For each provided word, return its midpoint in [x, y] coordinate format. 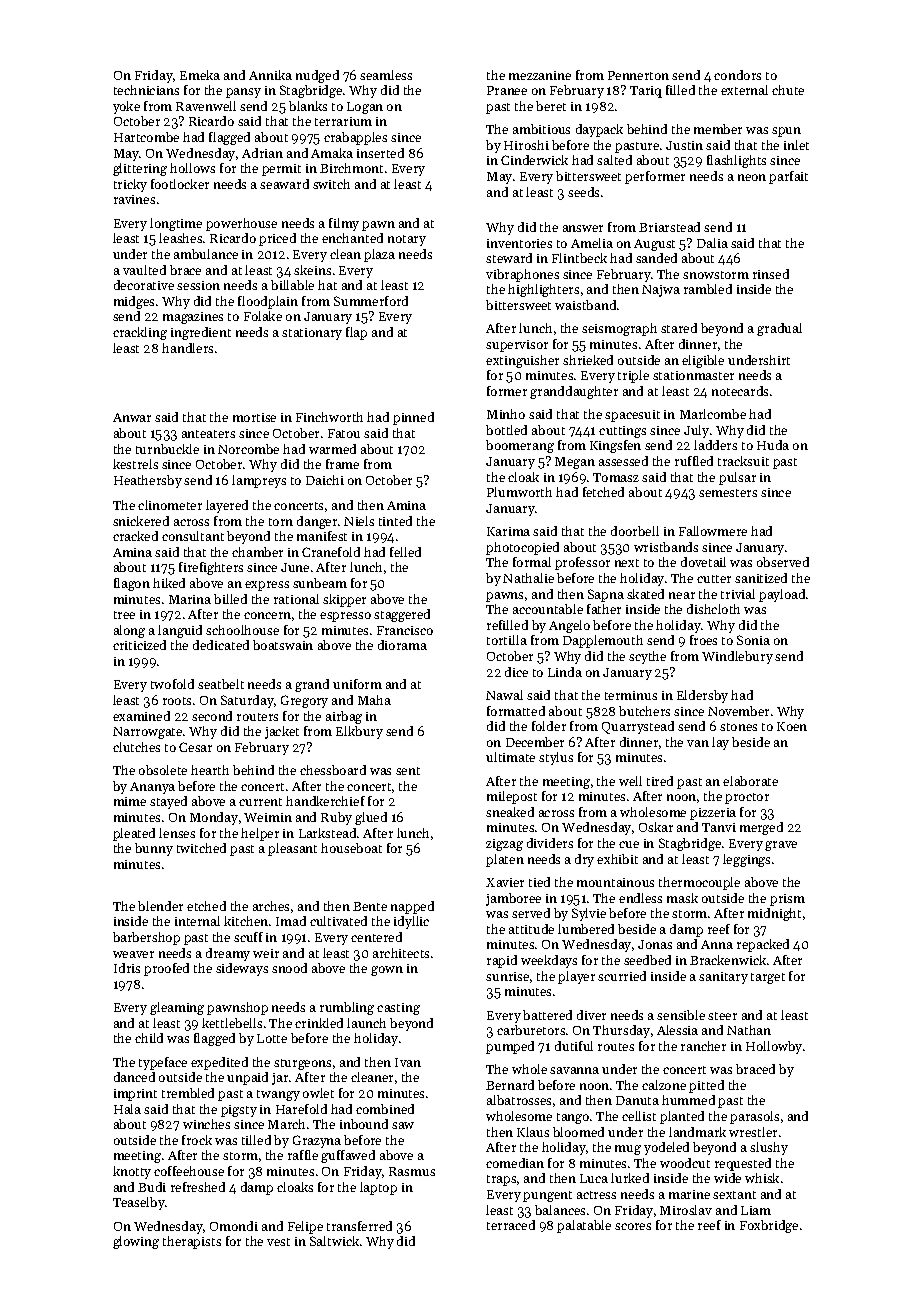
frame [342, 464]
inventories [519, 243]
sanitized [761, 578]
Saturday [247, 701]
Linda [565, 672]
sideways [242, 969]
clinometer [170, 505]
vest [278, 1242]
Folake [263, 316]
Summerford [371, 301]
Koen [792, 726]
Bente [370, 906]
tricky [130, 185]
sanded [656, 258]
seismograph [619, 329]
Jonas [655, 944]
